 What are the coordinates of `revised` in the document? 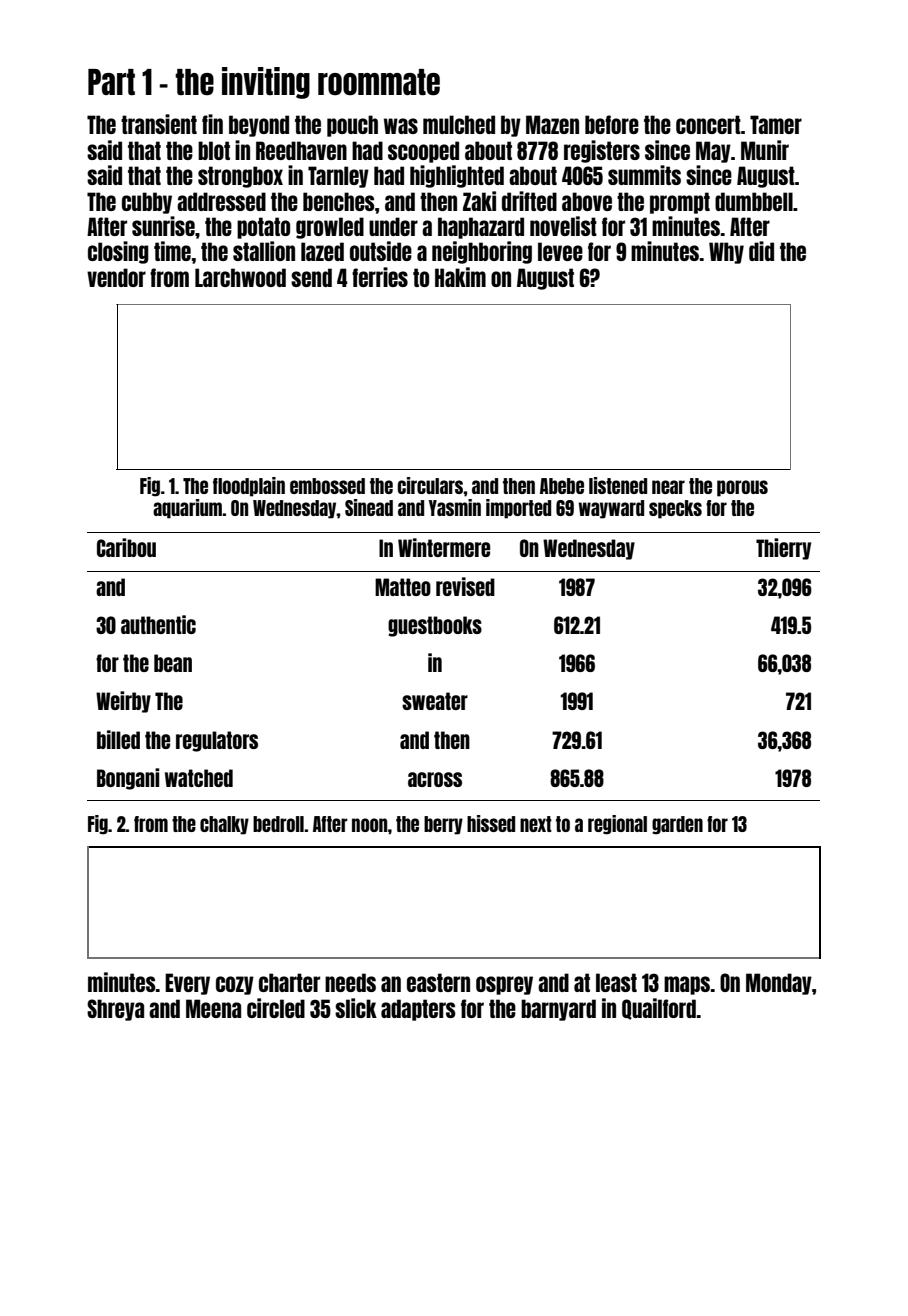 It's located at (465, 586).
